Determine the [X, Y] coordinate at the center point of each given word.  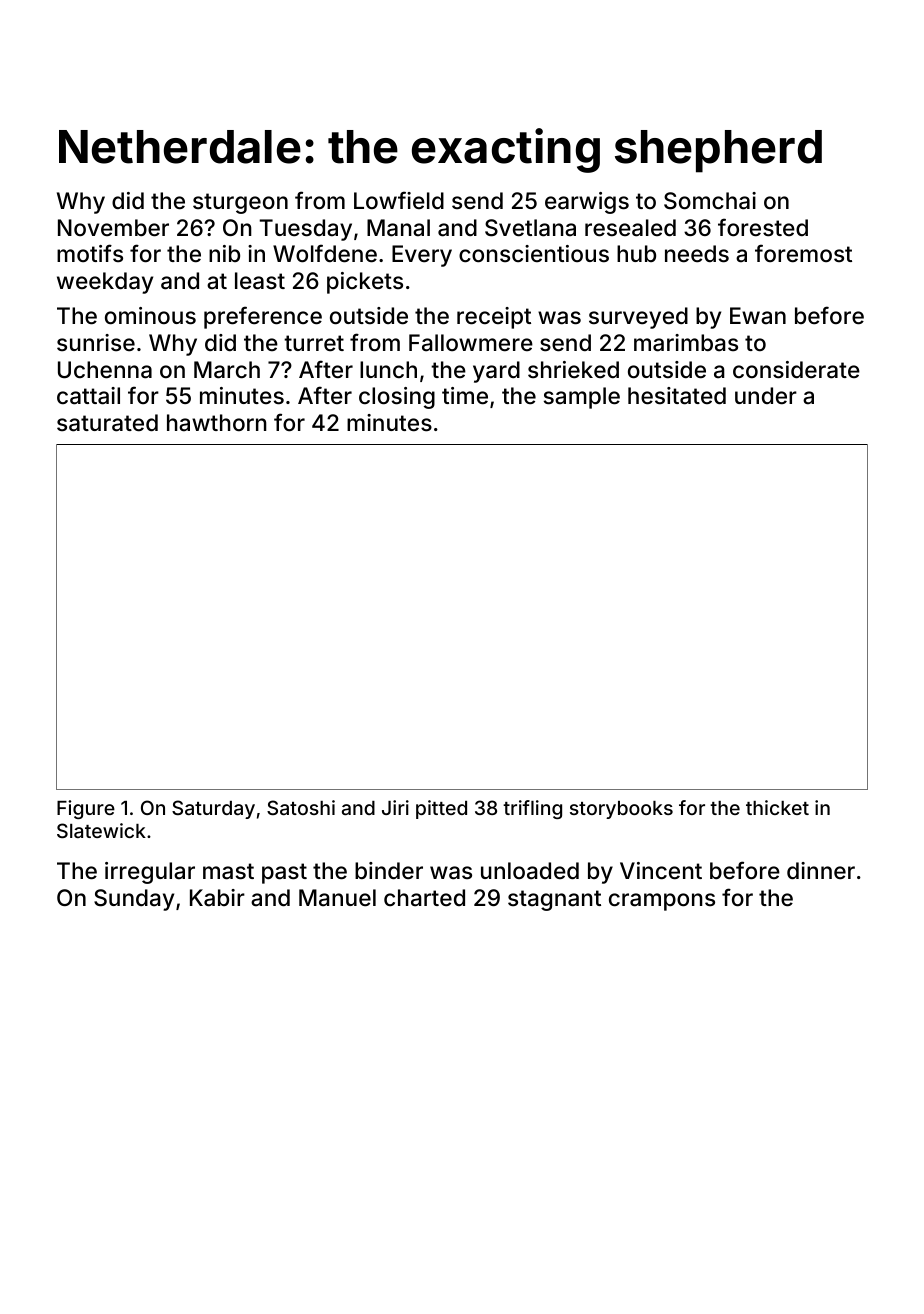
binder [389, 871]
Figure [86, 809]
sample [582, 398]
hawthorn [217, 423]
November [113, 228]
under [766, 396]
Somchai [710, 201]
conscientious [534, 254]
